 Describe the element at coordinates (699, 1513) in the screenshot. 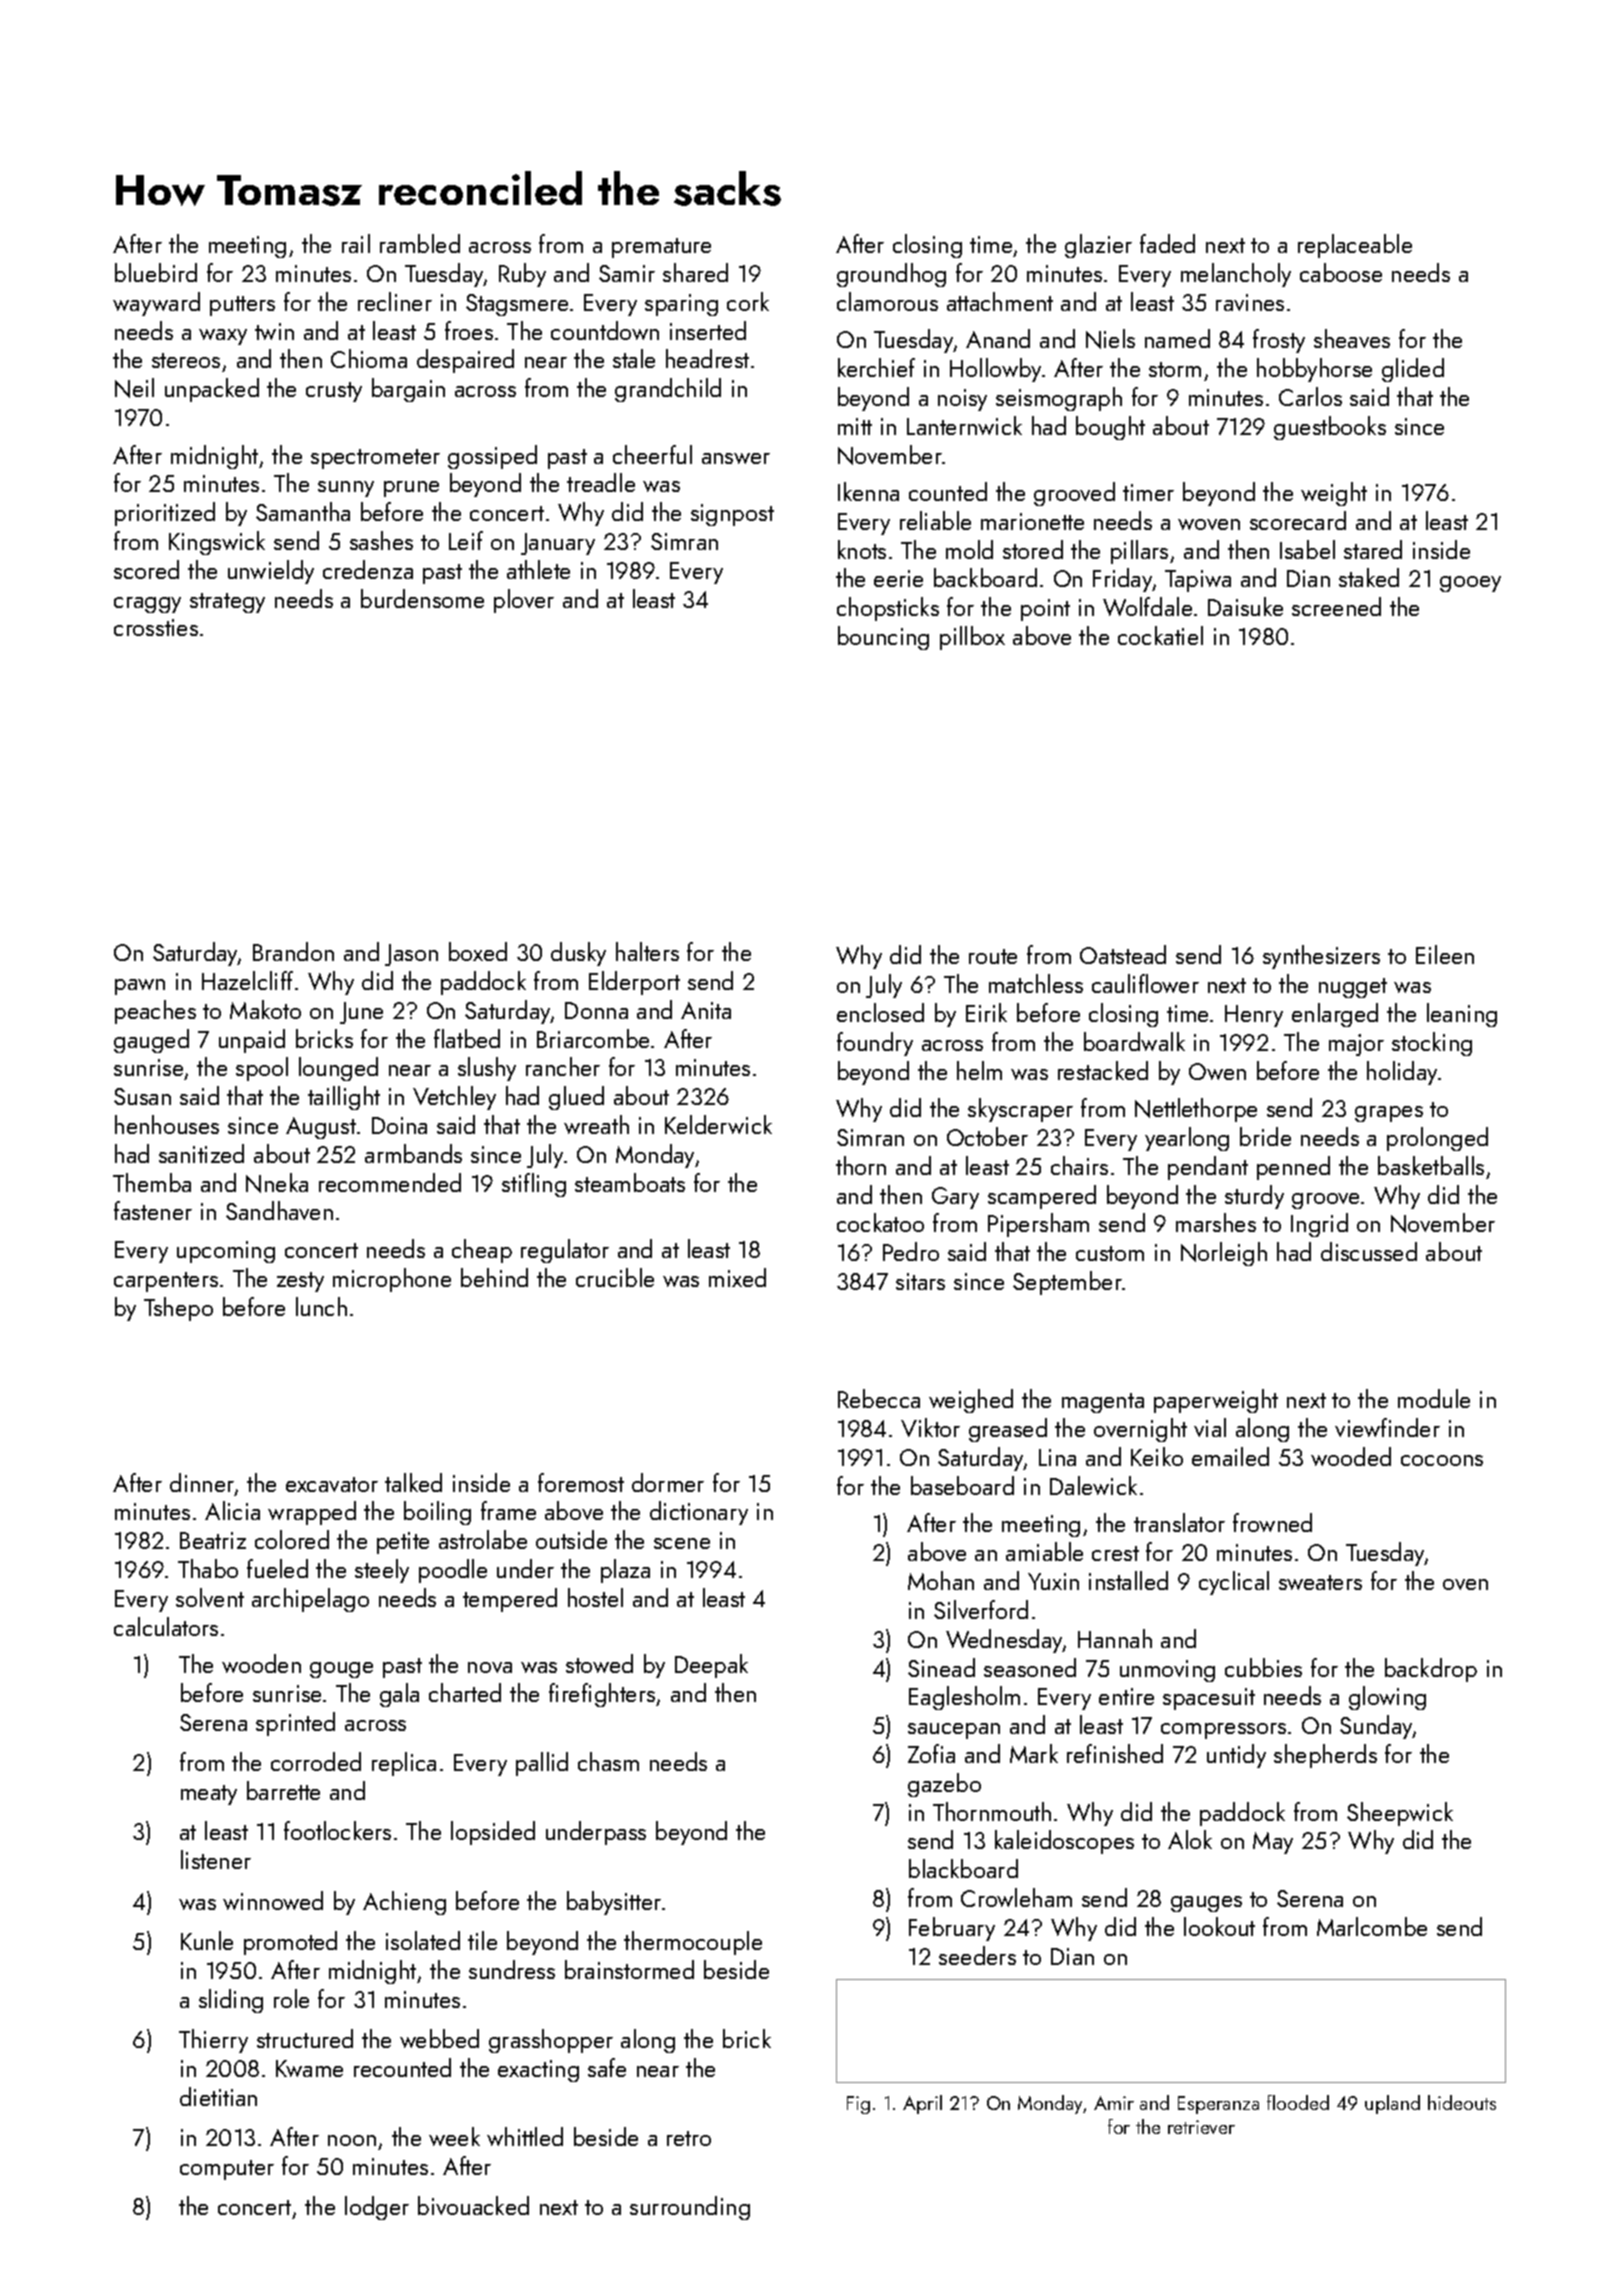

I see `dictionary` at that location.
